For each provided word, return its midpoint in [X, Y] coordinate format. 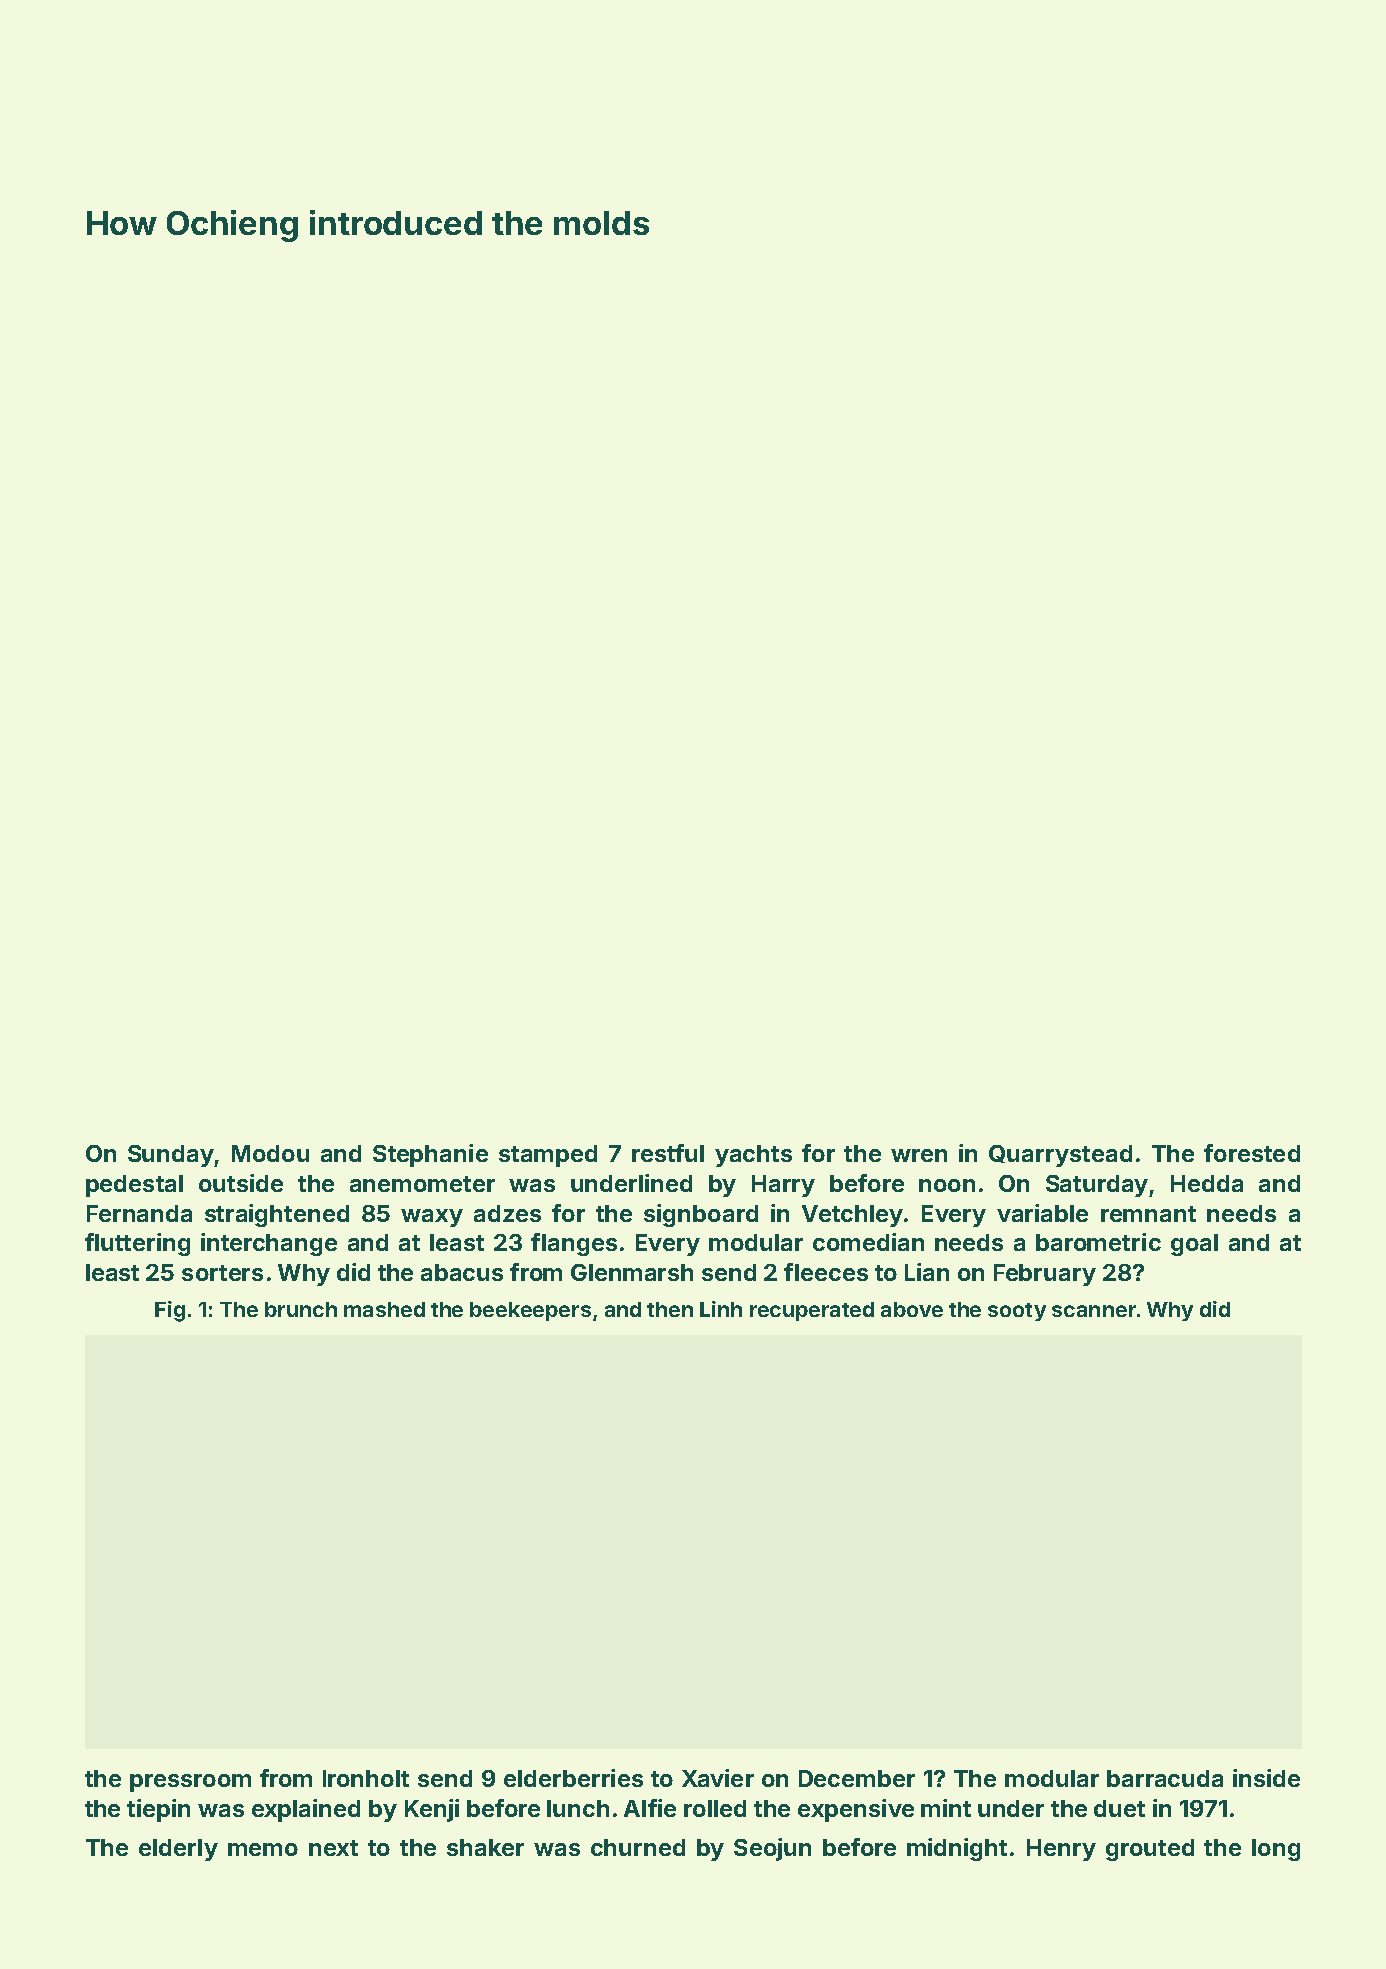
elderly [178, 1850]
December [857, 1778]
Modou [270, 1153]
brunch [301, 1309]
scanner [1094, 1311]
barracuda [1165, 1778]
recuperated [812, 1311]
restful [668, 1153]
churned [638, 1847]
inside [1266, 1778]
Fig [170, 1311]
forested [1252, 1153]
